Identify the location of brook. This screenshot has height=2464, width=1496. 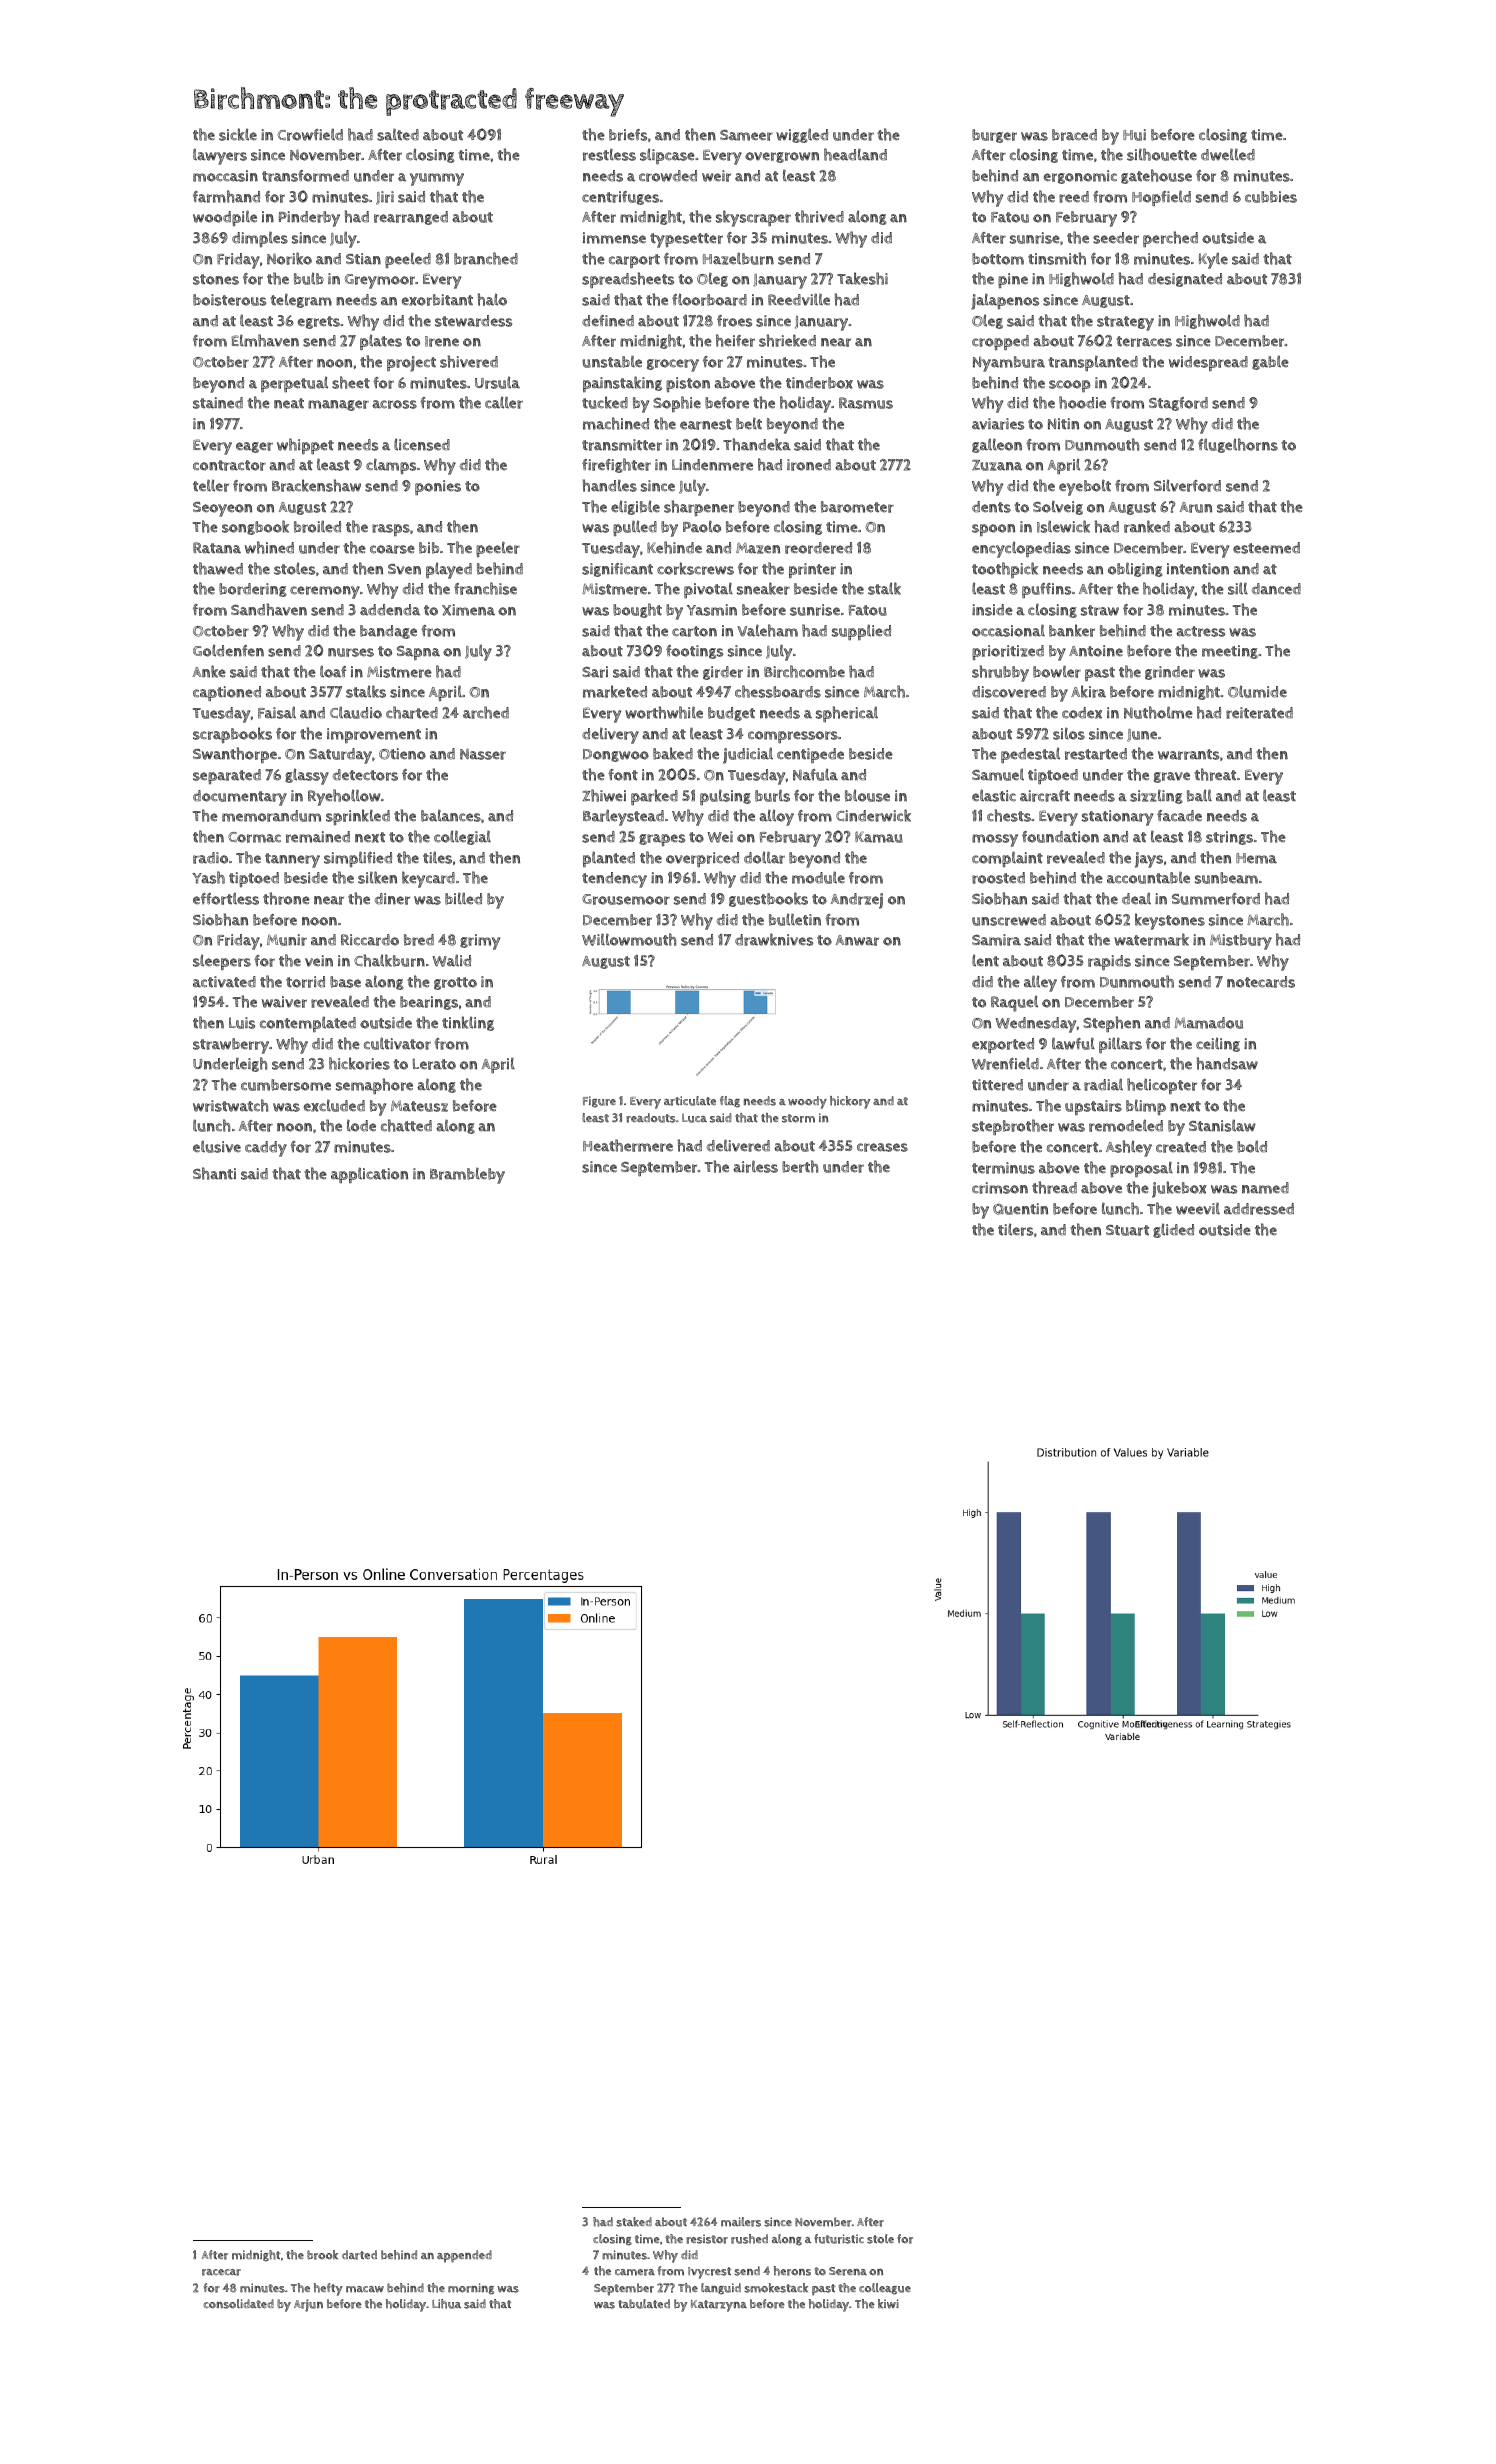
(322, 2255).
